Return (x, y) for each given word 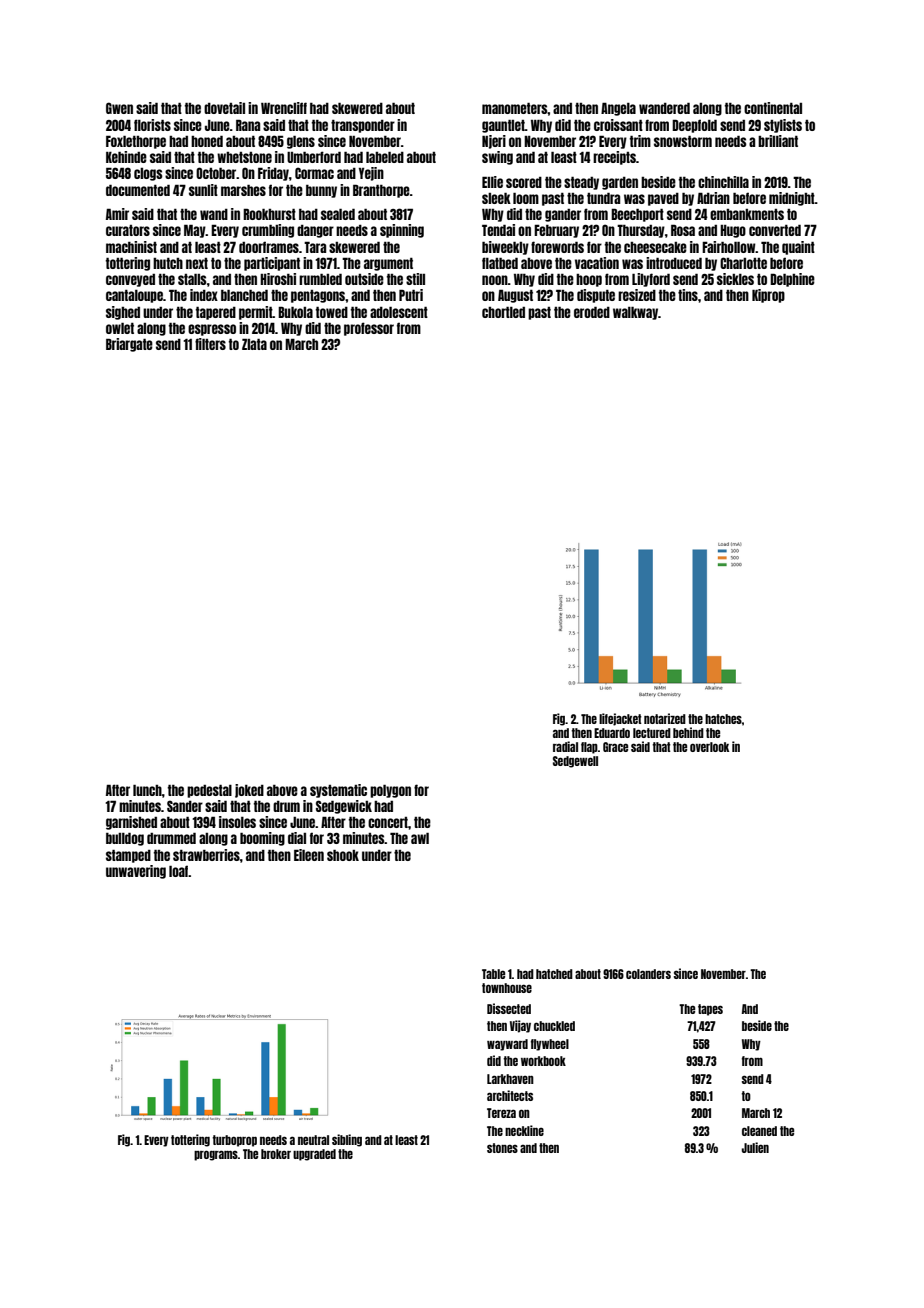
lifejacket (620, 719)
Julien (755, 1147)
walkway (635, 313)
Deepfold (694, 126)
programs (216, 1155)
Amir (117, 214)
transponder (363, 126)
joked (249, 791)
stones (502, 1148)
